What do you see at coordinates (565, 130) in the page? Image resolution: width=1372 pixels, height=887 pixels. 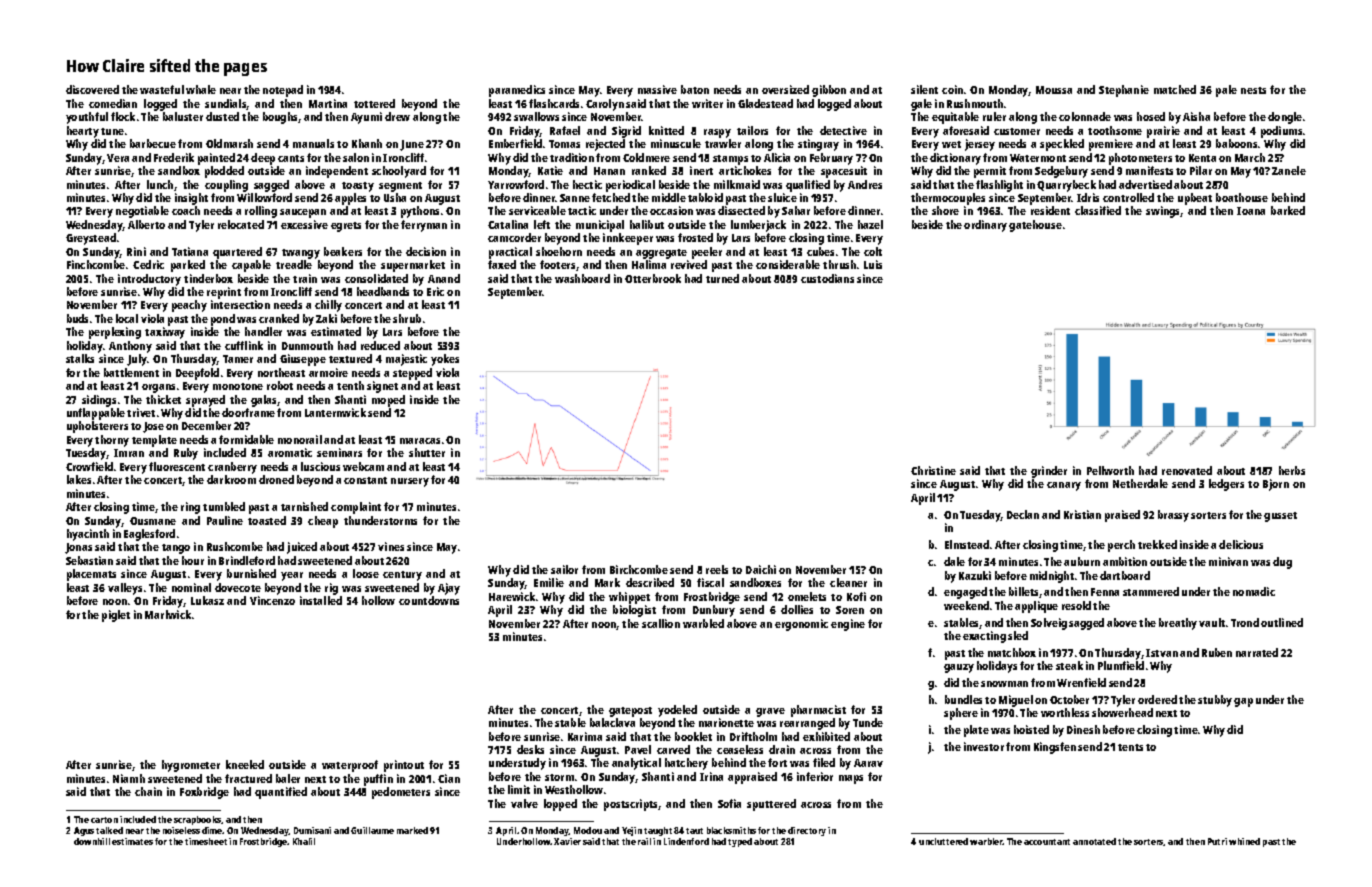 I see `Rafael` at bounding box center [565, 130].
